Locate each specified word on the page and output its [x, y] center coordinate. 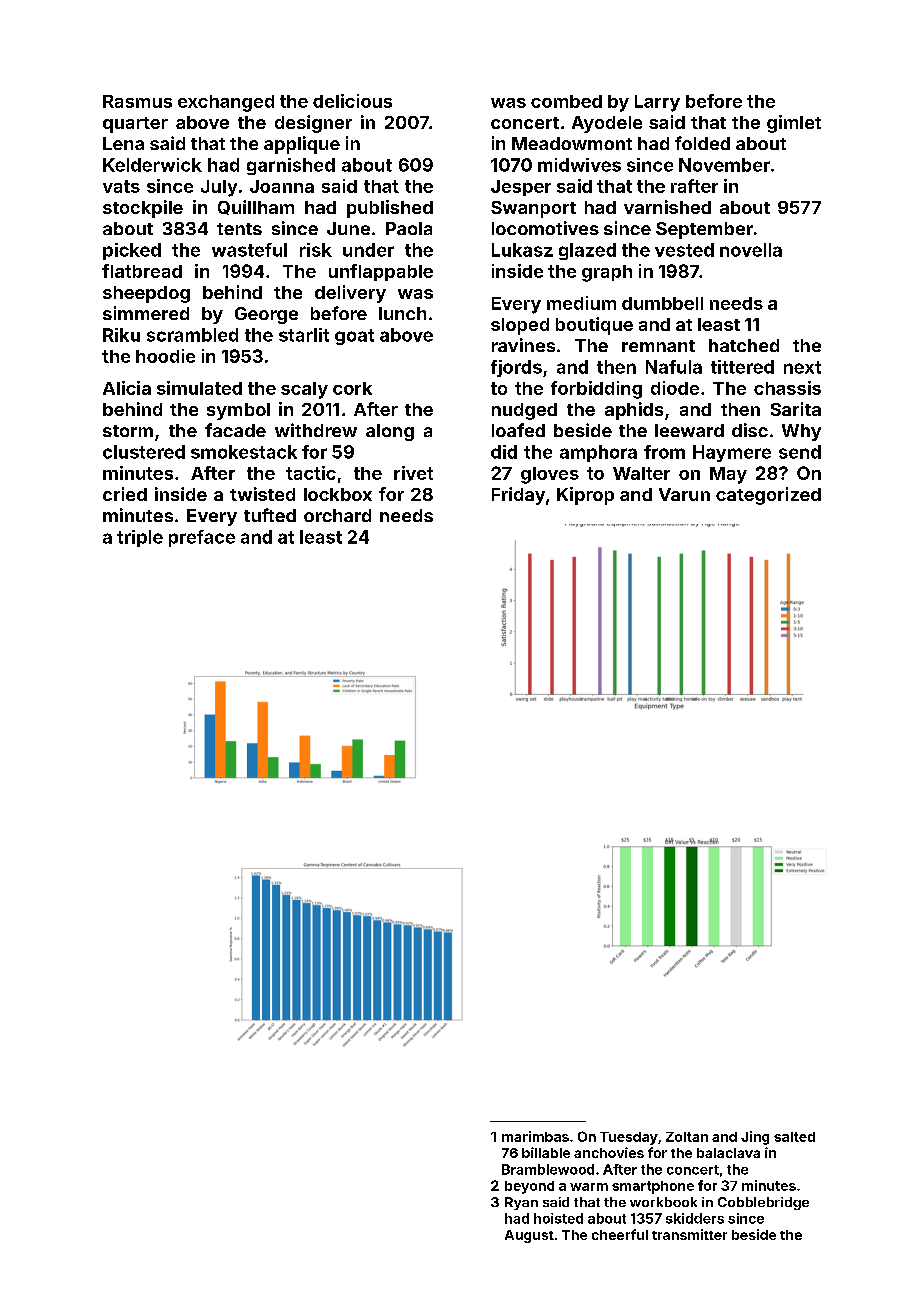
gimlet [794, 124]
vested [684, 250]
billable [546, 1152]
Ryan [521, 1203]
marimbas [535, 1136]
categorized [768, 496]
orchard [337, 515]
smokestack [244, 452]
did [504, 452]
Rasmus [137, 101]
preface [202, 538]
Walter [641, 473]
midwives [579, 165]
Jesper [521, 188]
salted [794, 1137]
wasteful [249, 250]
